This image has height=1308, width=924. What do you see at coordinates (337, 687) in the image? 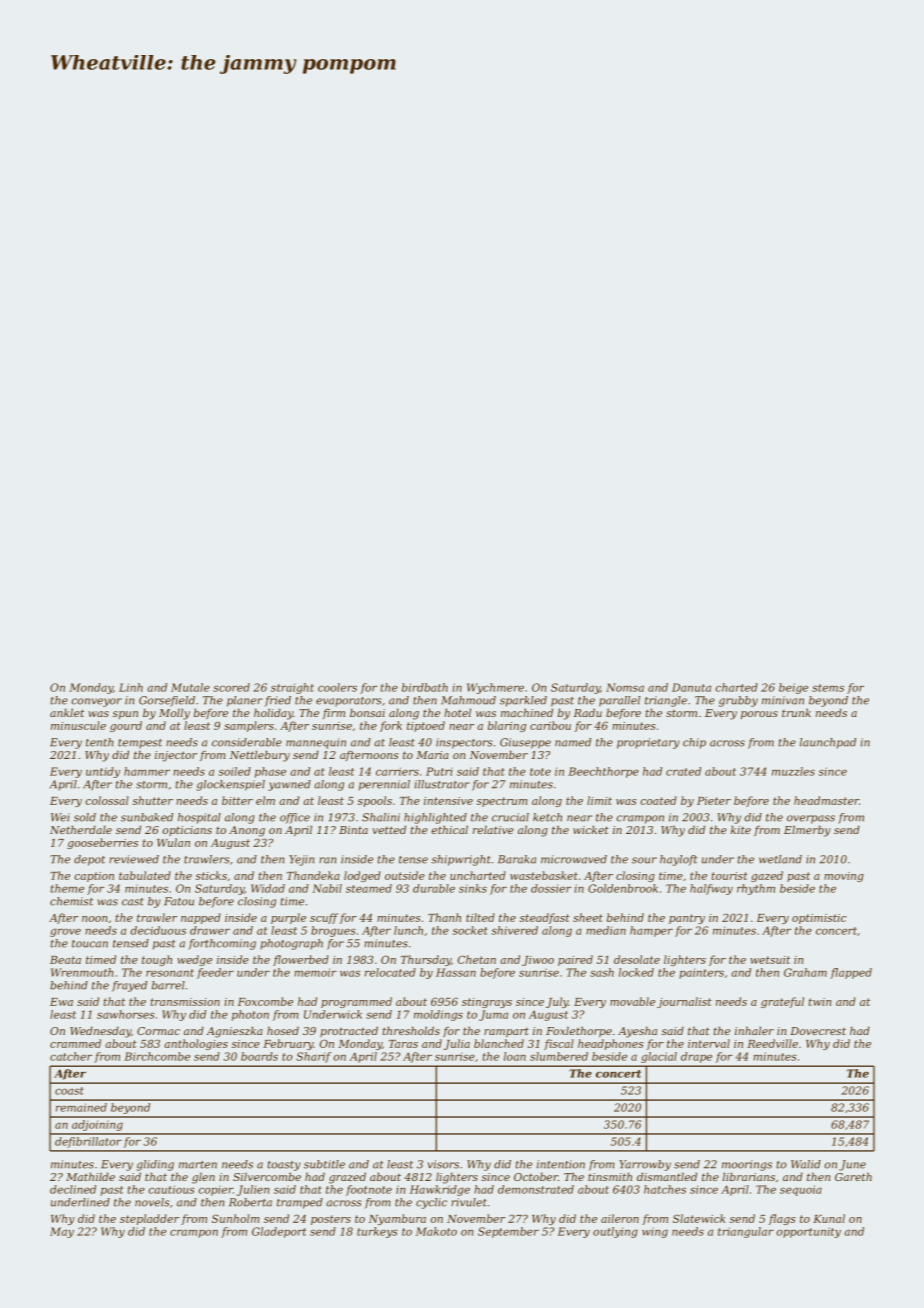
I see `coolers` at bounding box center [337, 687].
